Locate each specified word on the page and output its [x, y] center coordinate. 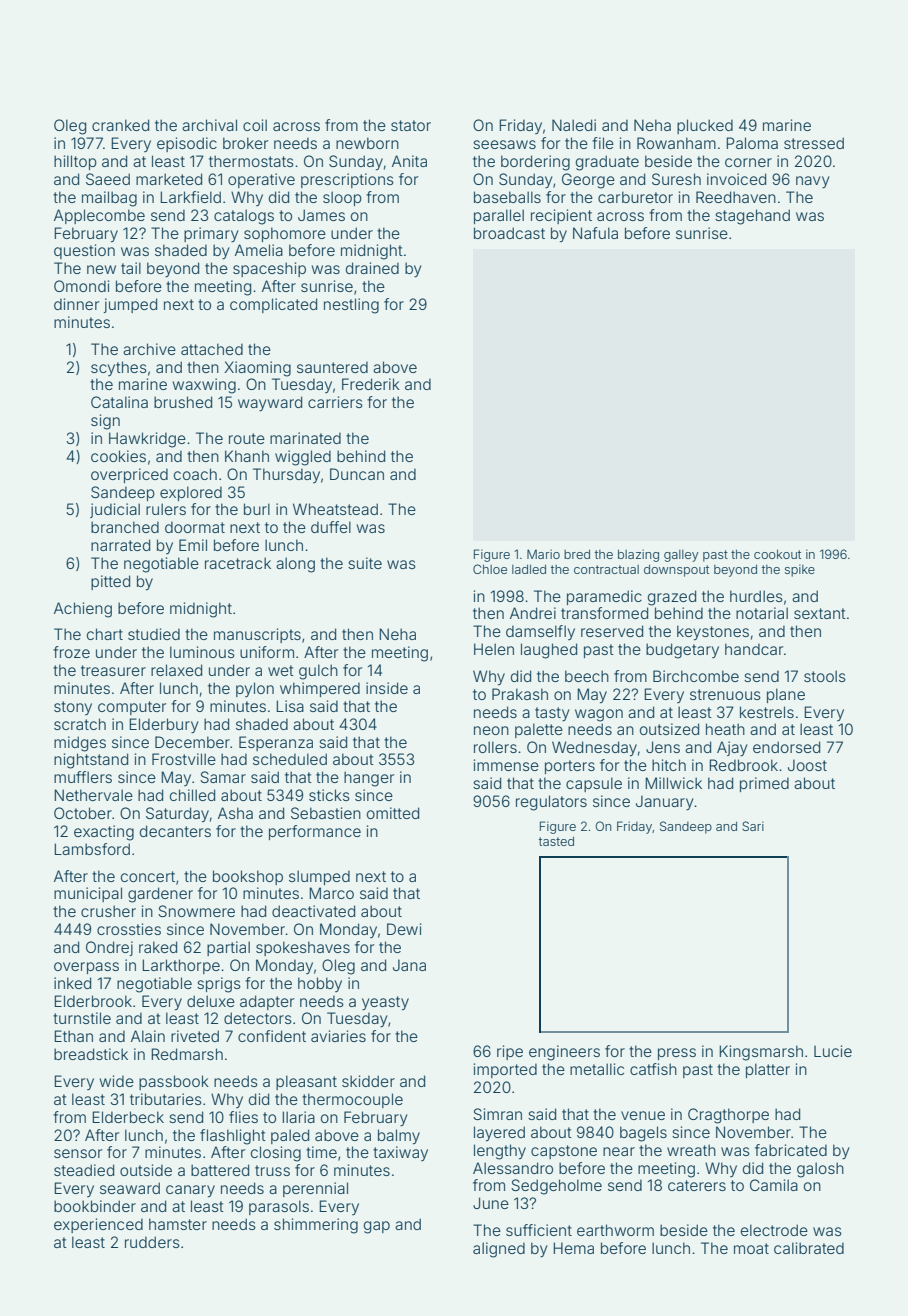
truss [272, 1170]
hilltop [75, 162]
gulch [318, 672]
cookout [777, 554]
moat [751, 1248]
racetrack [238, 563]
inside [387, 688]
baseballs [507, 197]
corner [748, 162]
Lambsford [92, 849]
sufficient [539, 1230]
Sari [753, 826]
